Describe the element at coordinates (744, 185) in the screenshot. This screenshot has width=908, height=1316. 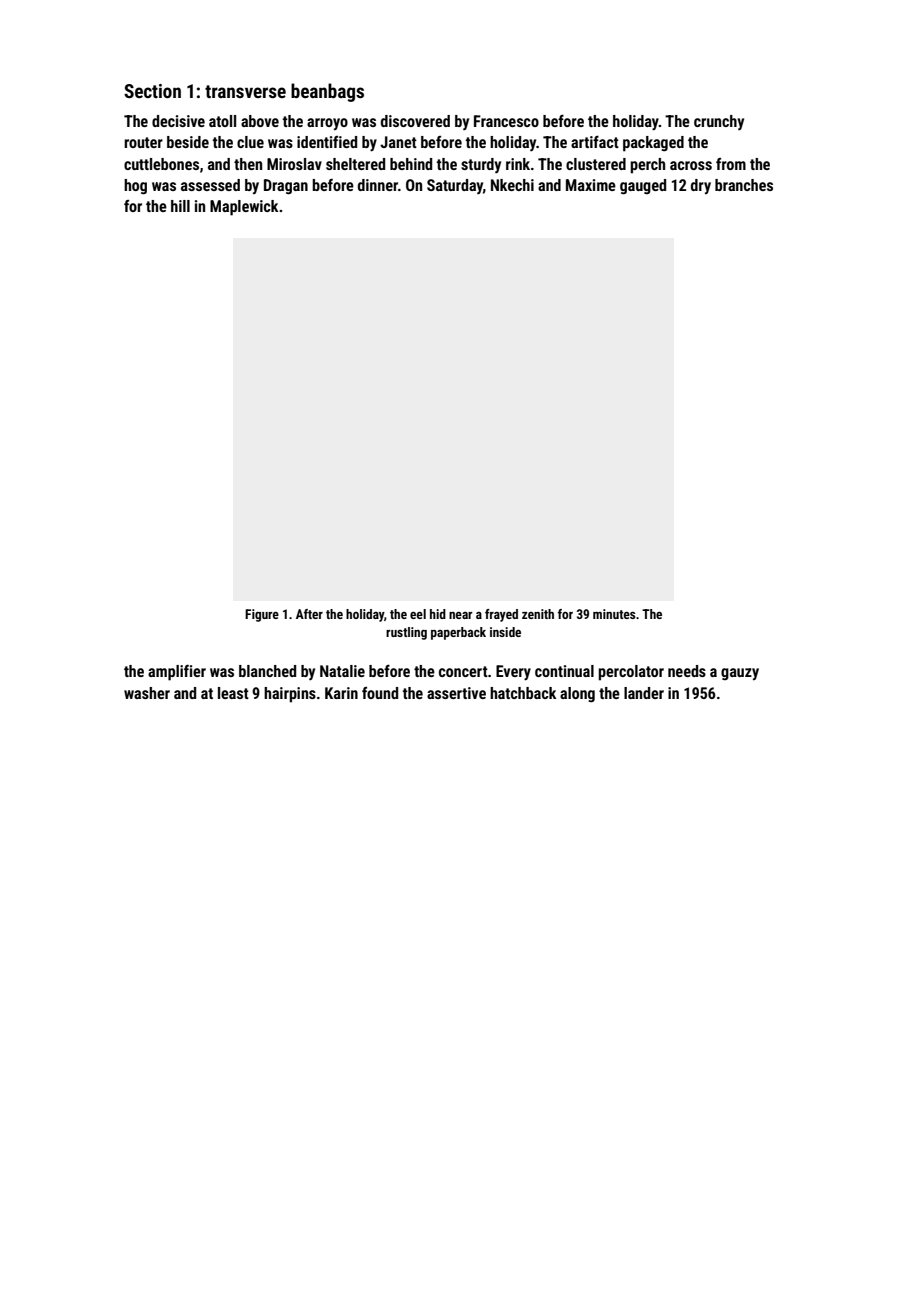
I see `branches` at that location.
